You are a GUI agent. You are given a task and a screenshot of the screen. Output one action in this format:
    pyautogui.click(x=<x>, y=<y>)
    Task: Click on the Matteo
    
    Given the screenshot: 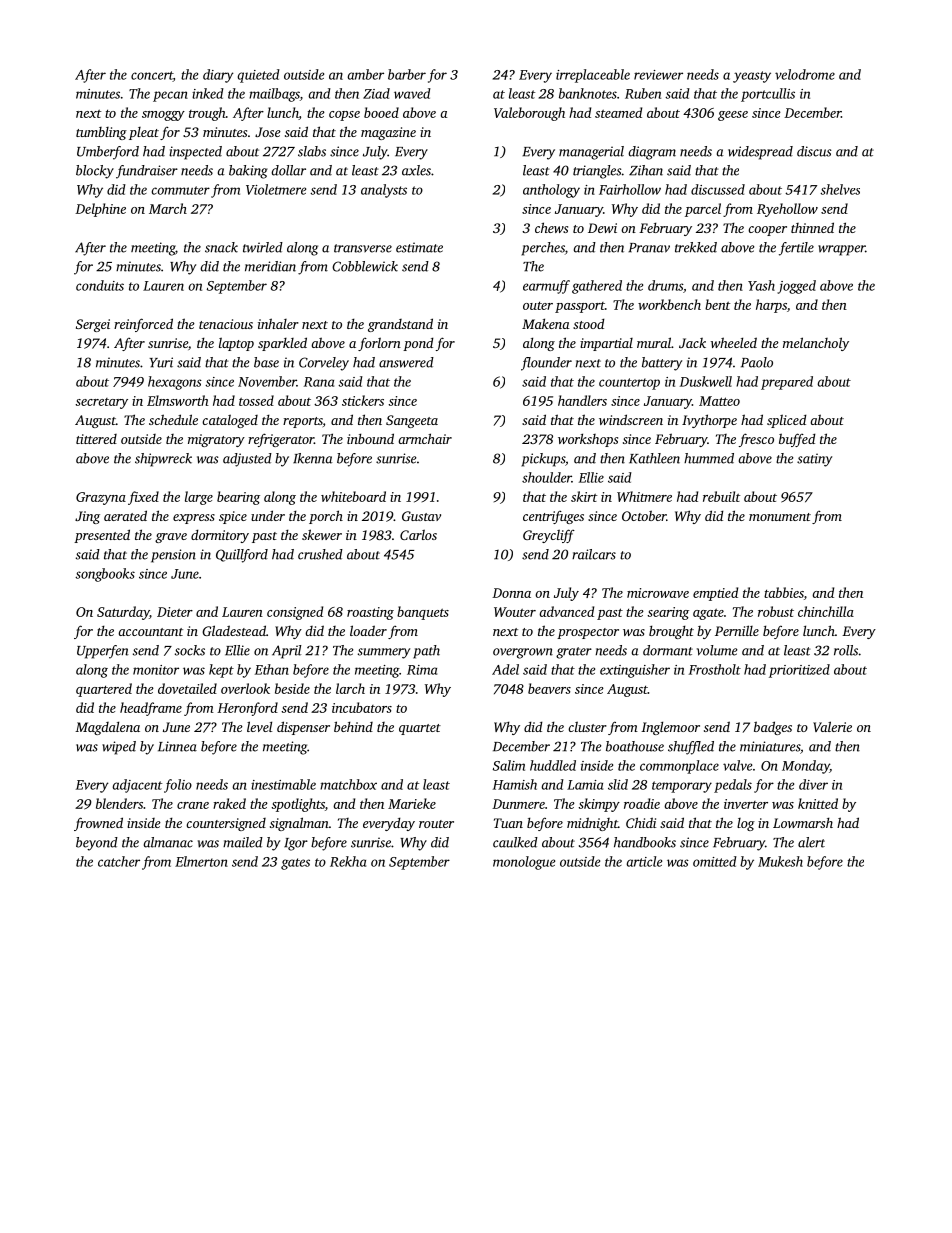 What is the action you would take?
    pyautogui.click(x=719, y=401)
